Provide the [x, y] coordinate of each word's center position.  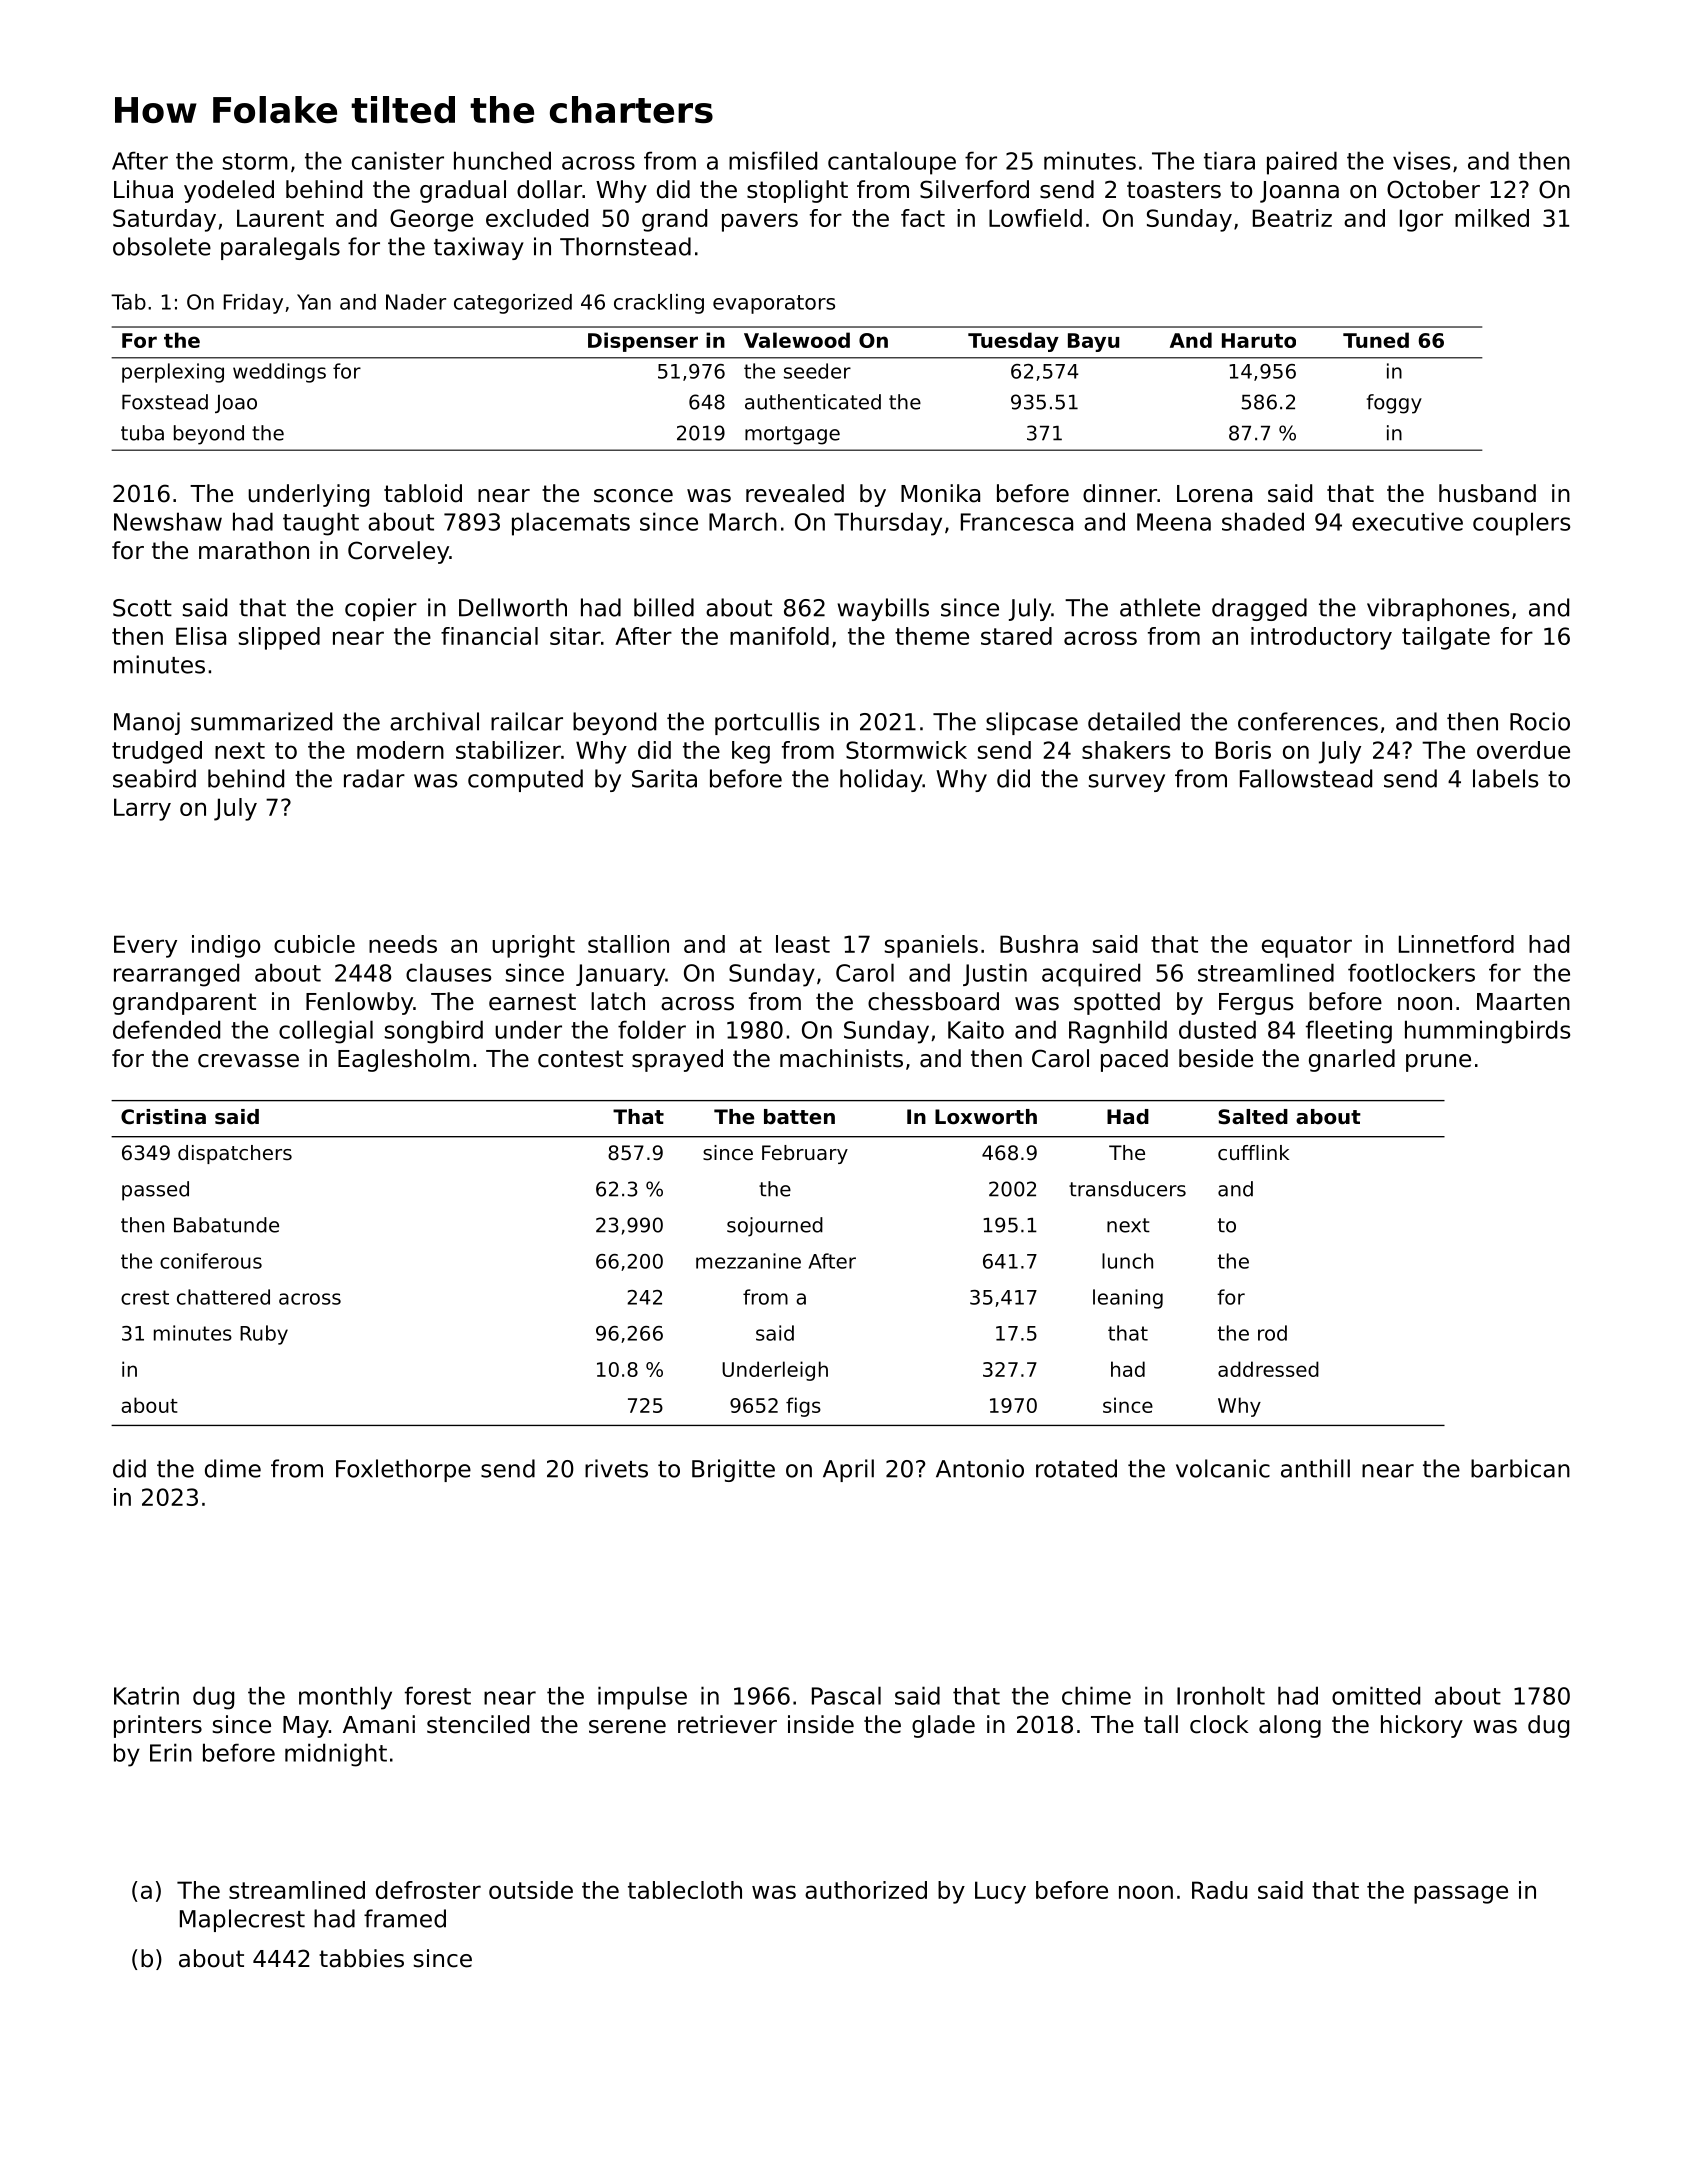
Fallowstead [1306, 778]
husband [1487, 493]
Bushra [1039, 944]
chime [1096, 1695]
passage [1461, 1894]
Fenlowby [359, 1003]
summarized [261, 721]
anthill [1315, 1468]
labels [1505, 778]
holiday [881, 780]
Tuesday [1013, 342]
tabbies [361, 1958]
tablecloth [685, 1890]
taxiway [479, 248]
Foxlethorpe [403, 1470]
